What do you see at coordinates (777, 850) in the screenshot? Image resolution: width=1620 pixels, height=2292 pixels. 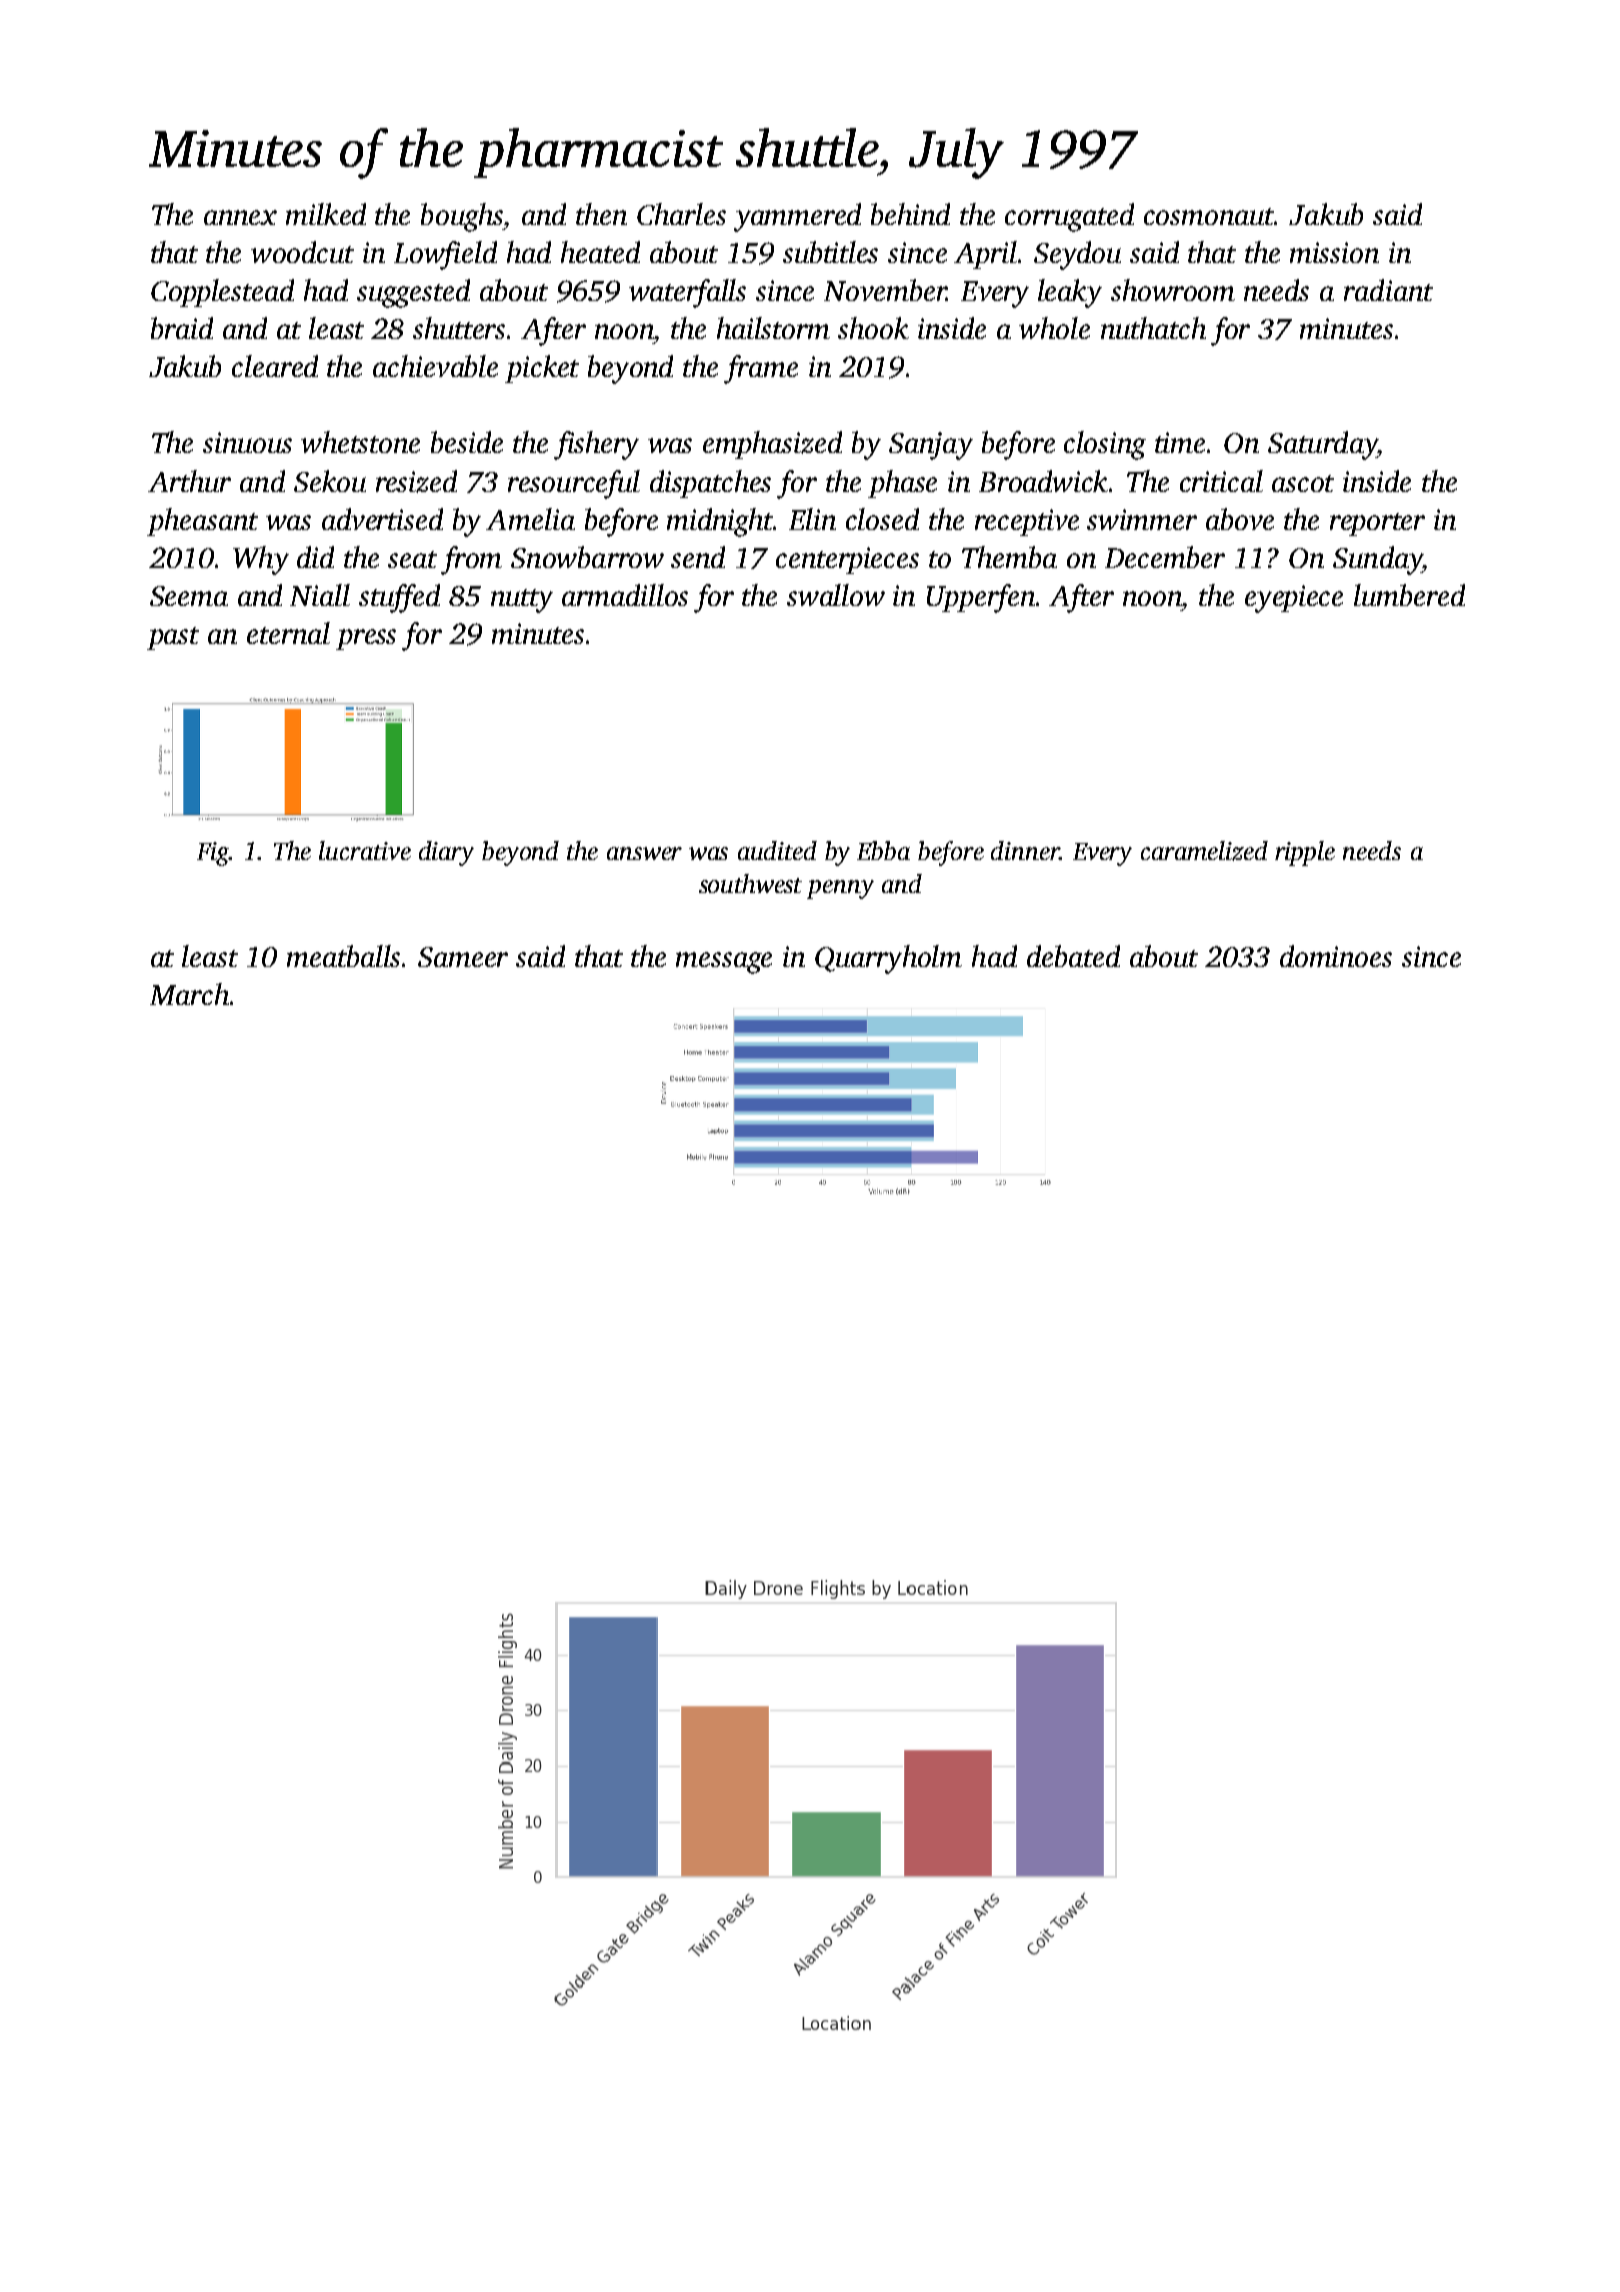 I see `audited` at bounding box center [777, 850].
